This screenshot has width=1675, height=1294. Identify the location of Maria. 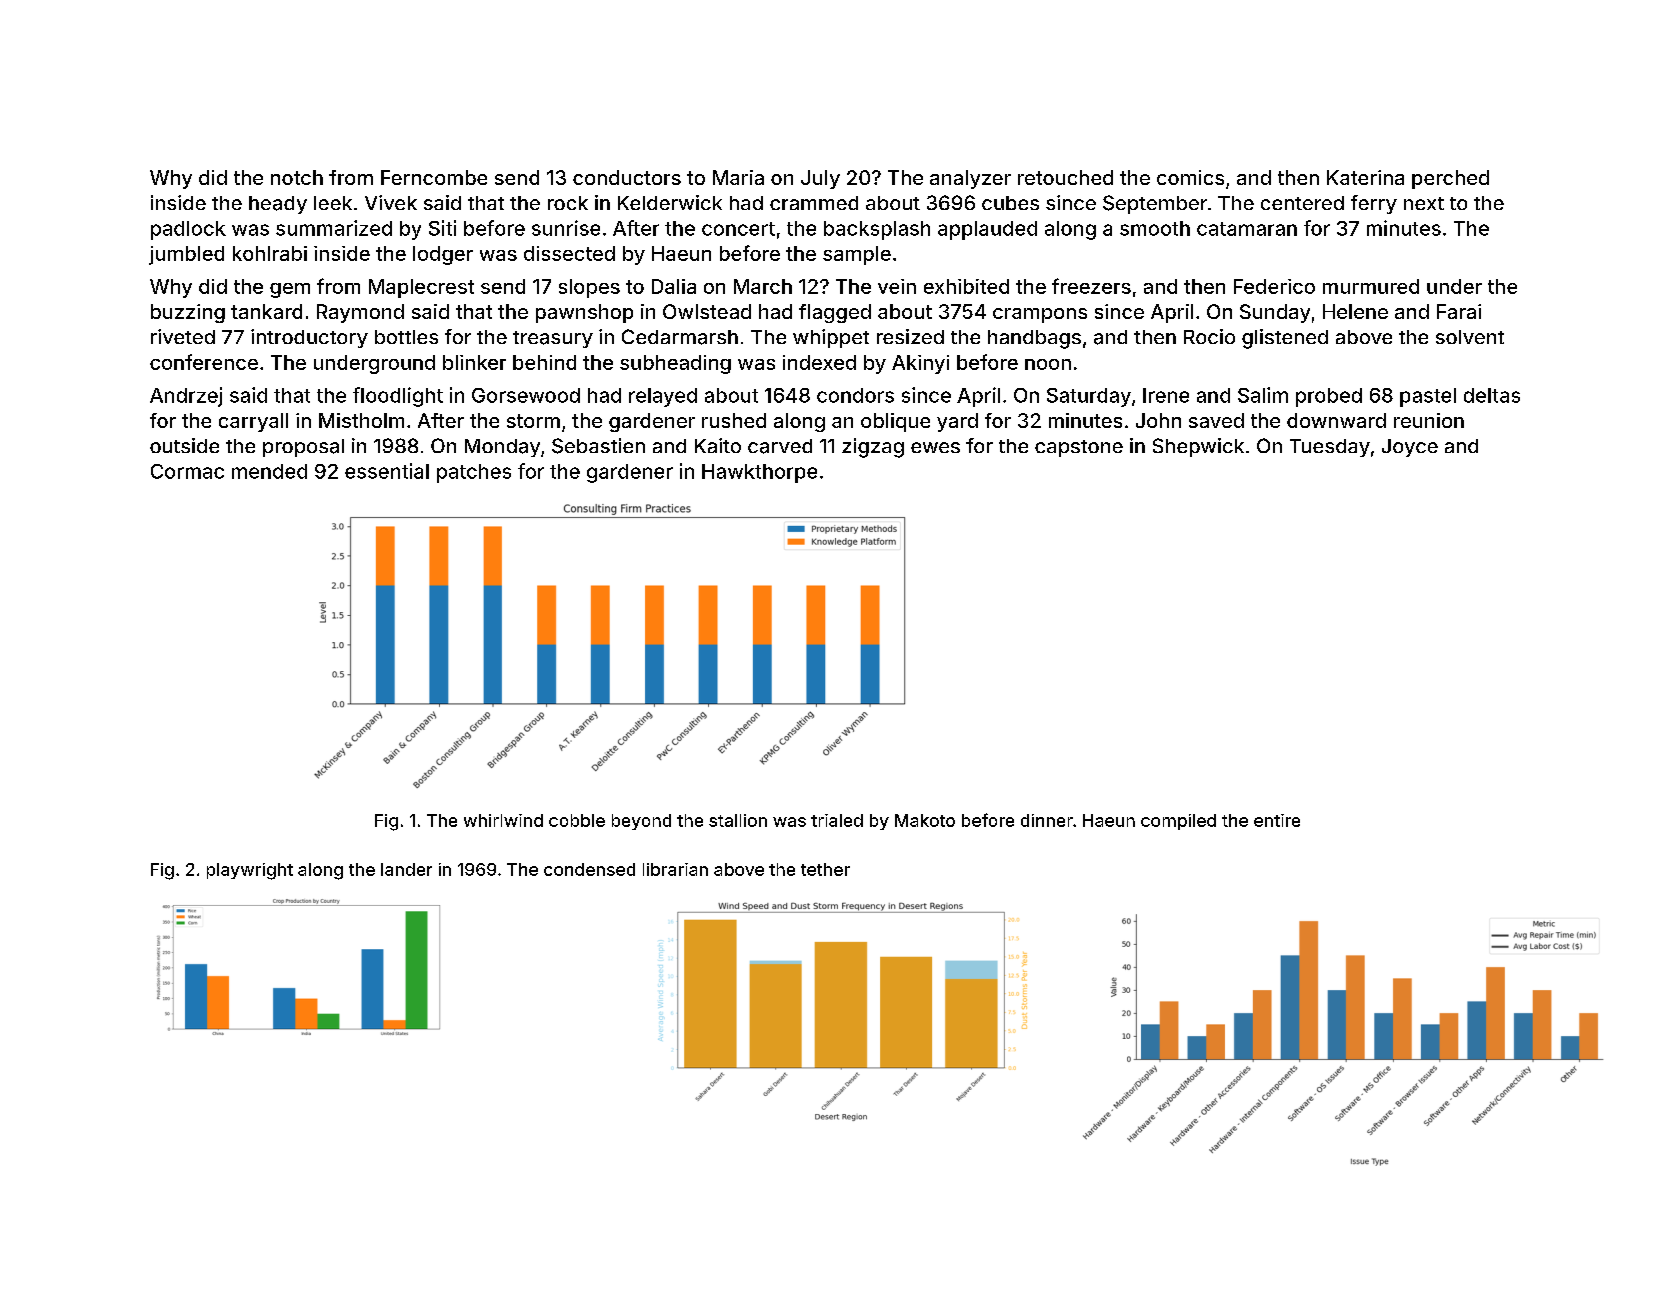
(738, 177).
